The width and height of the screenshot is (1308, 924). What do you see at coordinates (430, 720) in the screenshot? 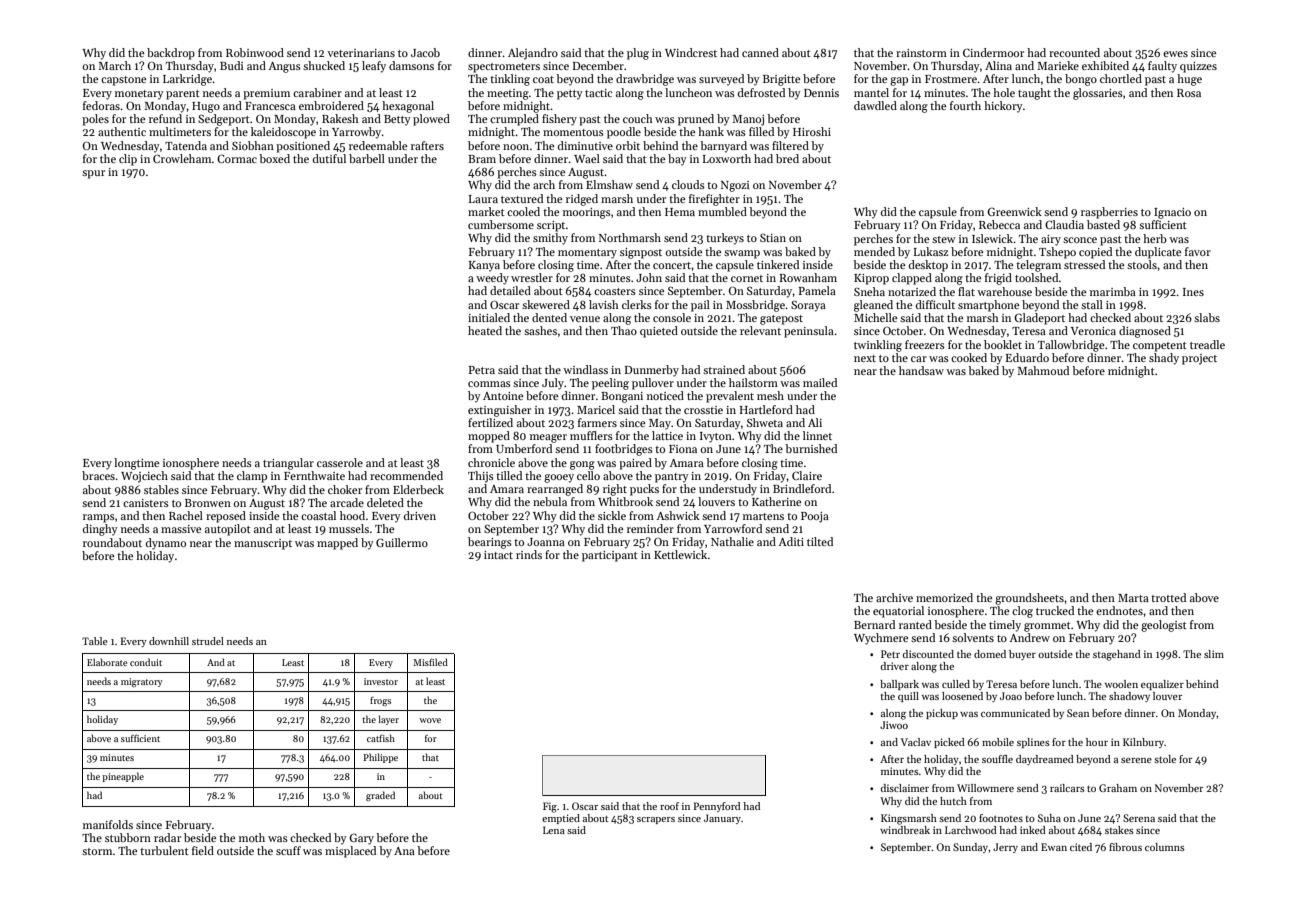
I see `wove` at bounding box center [430, 720].
